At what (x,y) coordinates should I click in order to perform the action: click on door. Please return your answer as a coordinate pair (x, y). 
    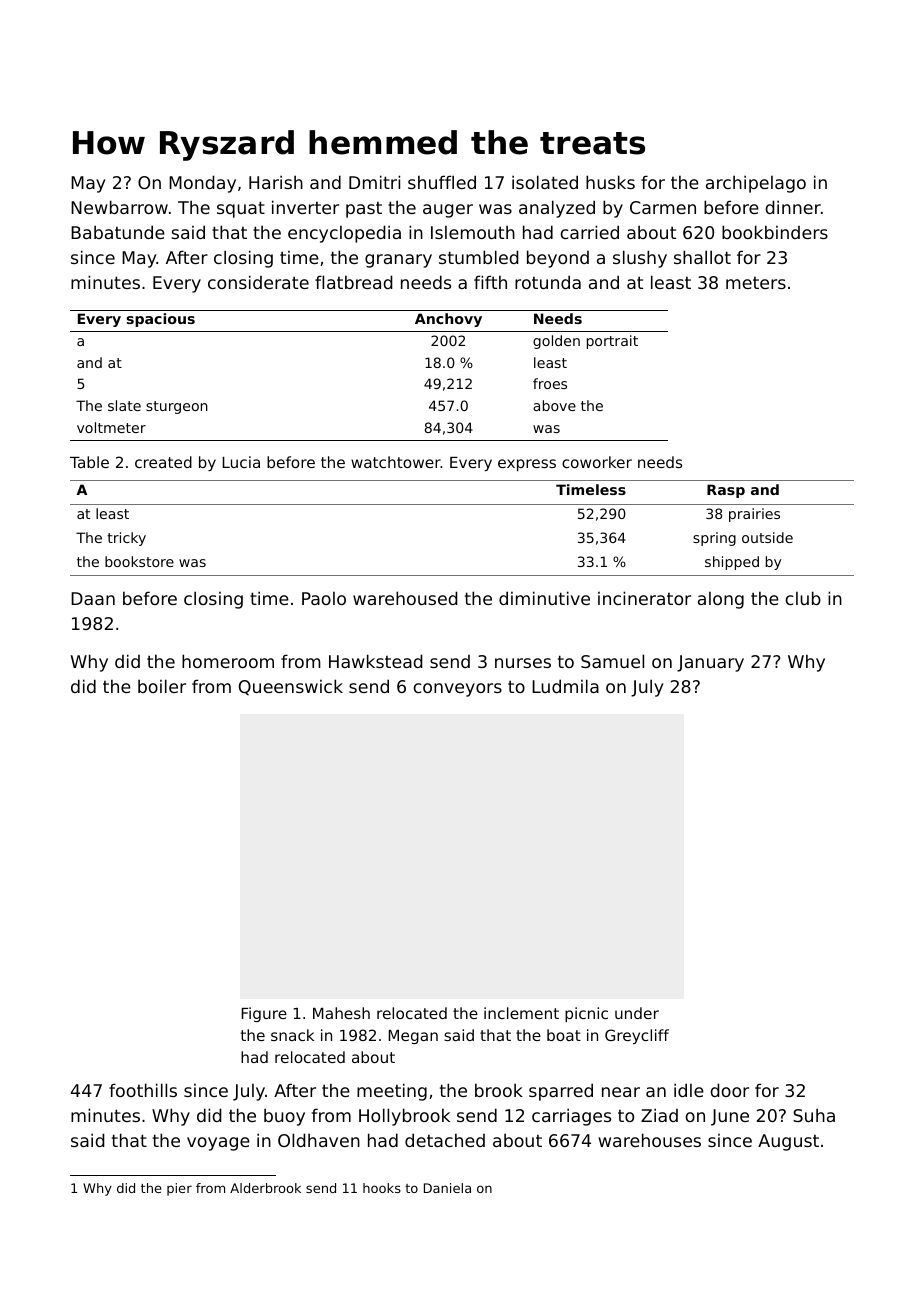
    Looking at the image, I should click on (729, 1090).
